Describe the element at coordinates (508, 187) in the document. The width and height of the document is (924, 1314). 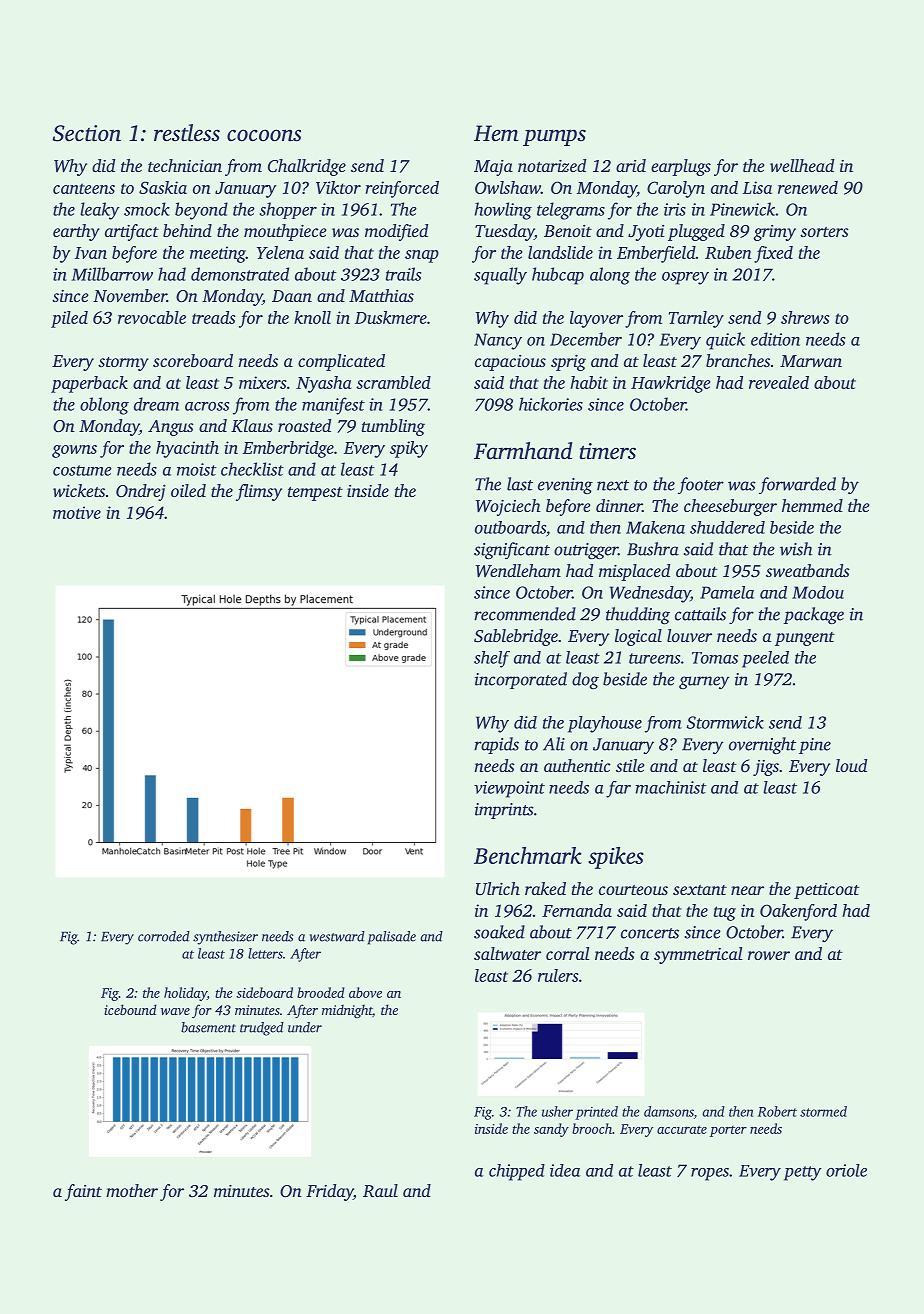
I see `Owlshaw` at that location.
